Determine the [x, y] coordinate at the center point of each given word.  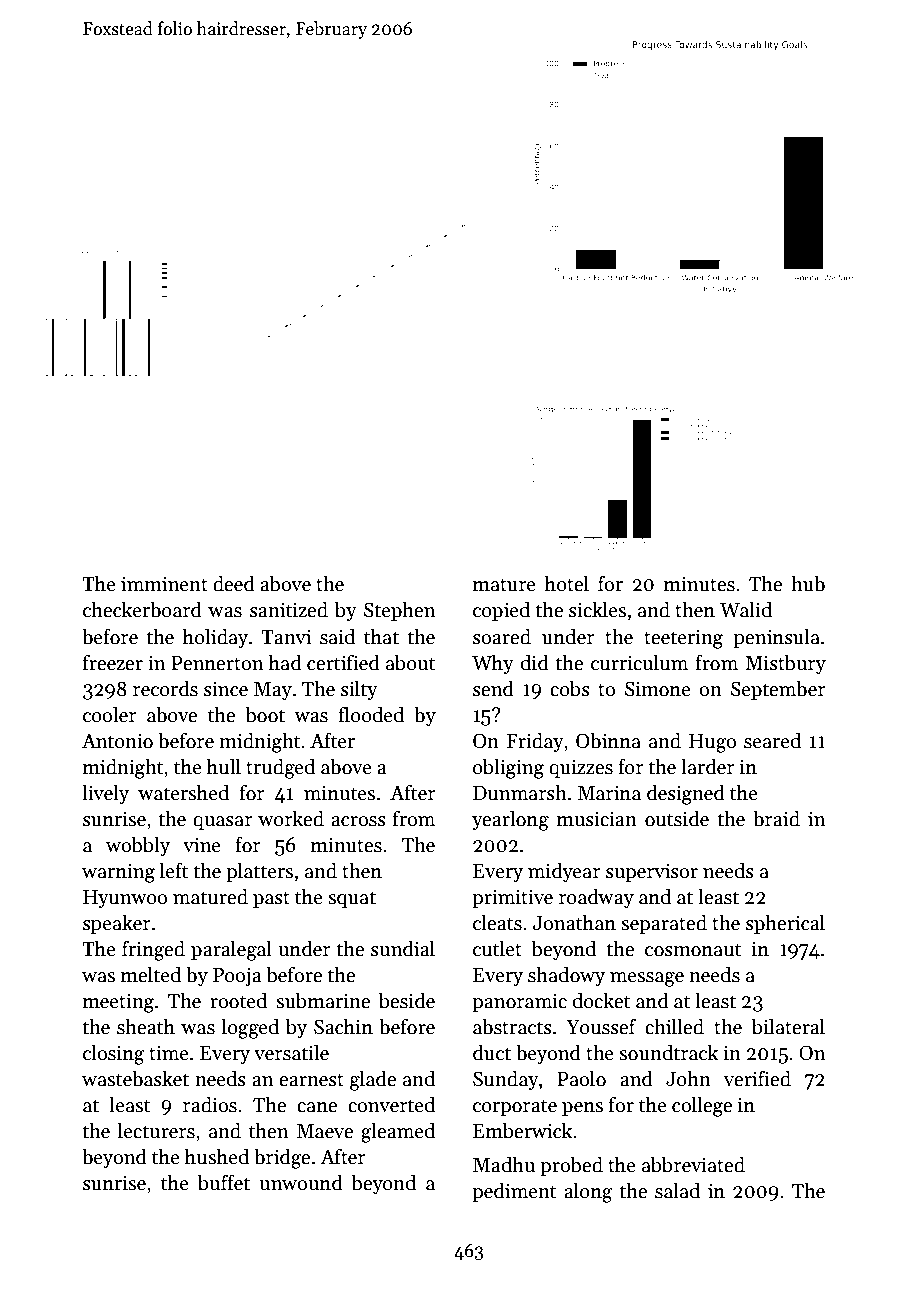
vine [202, 845]
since [226, 689]
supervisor [652, 872]
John [688, 1078]
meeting [118, 1003]
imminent [164, 584]
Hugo [712, 743]
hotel [567, 583]
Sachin [343, 1026]
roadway [596, 898]
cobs [570, 688]
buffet [224, 1182]
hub [808, 583]
